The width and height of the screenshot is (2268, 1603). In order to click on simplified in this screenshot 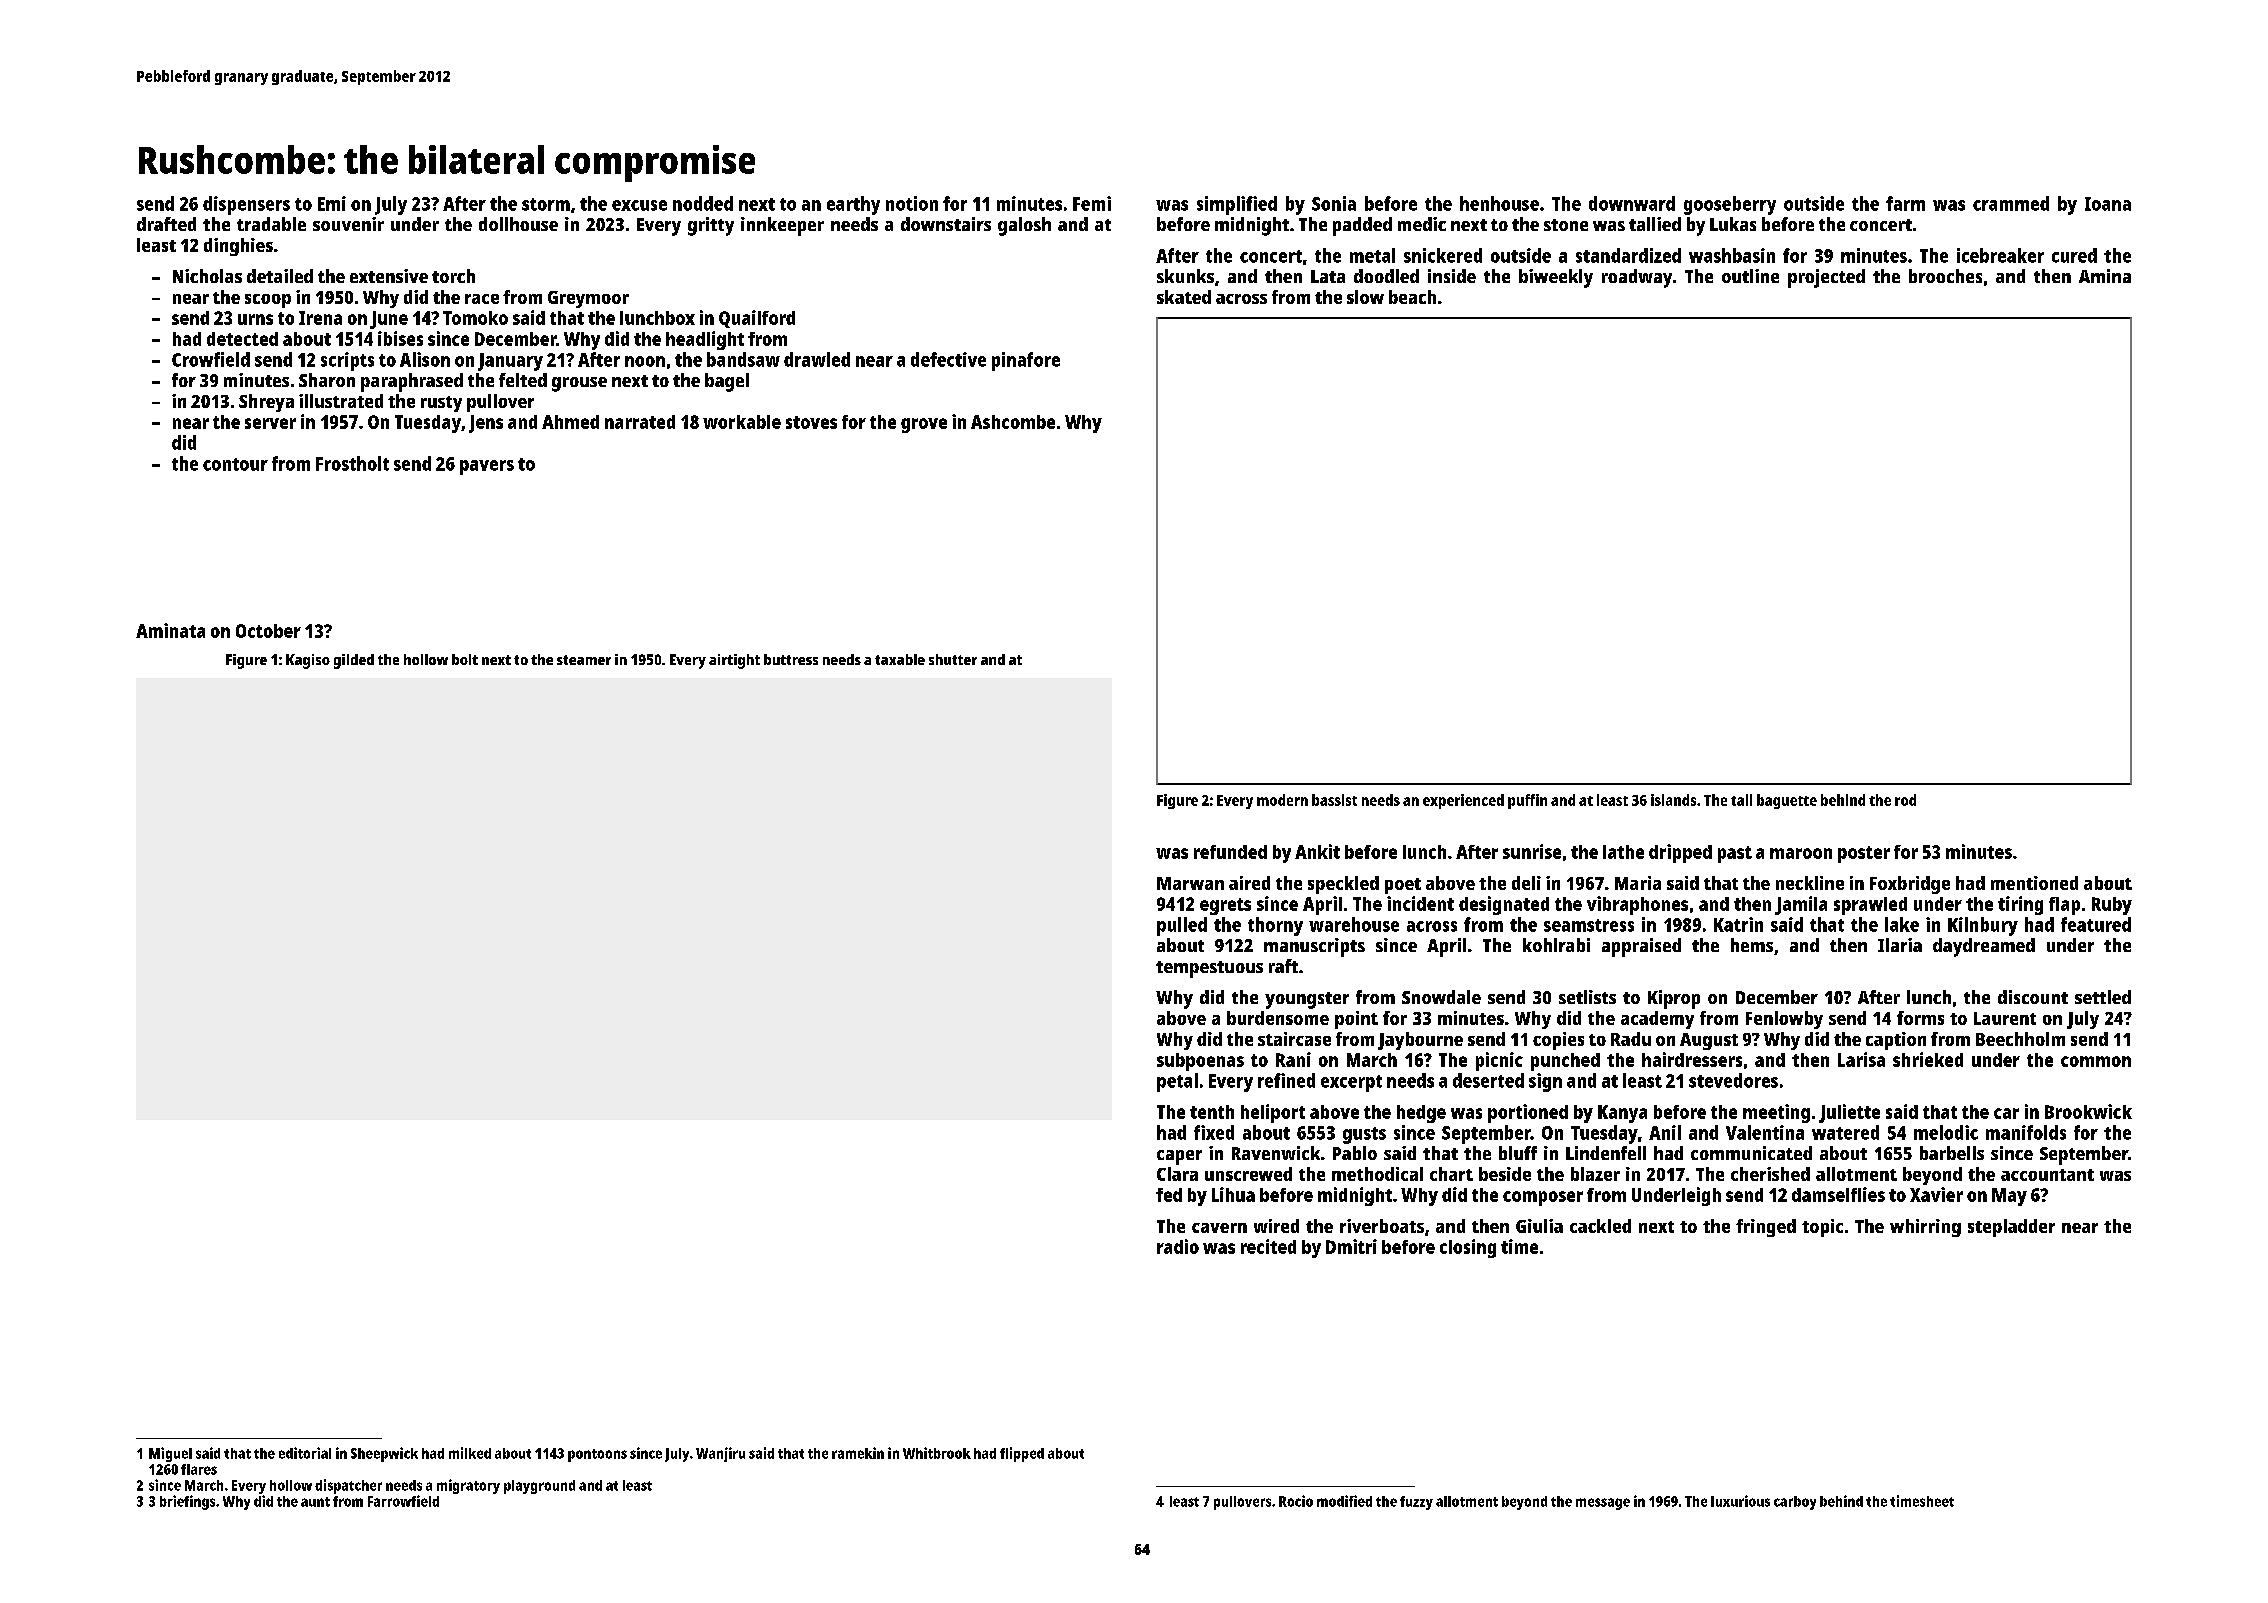, I will do `click(1237, 205)`.
